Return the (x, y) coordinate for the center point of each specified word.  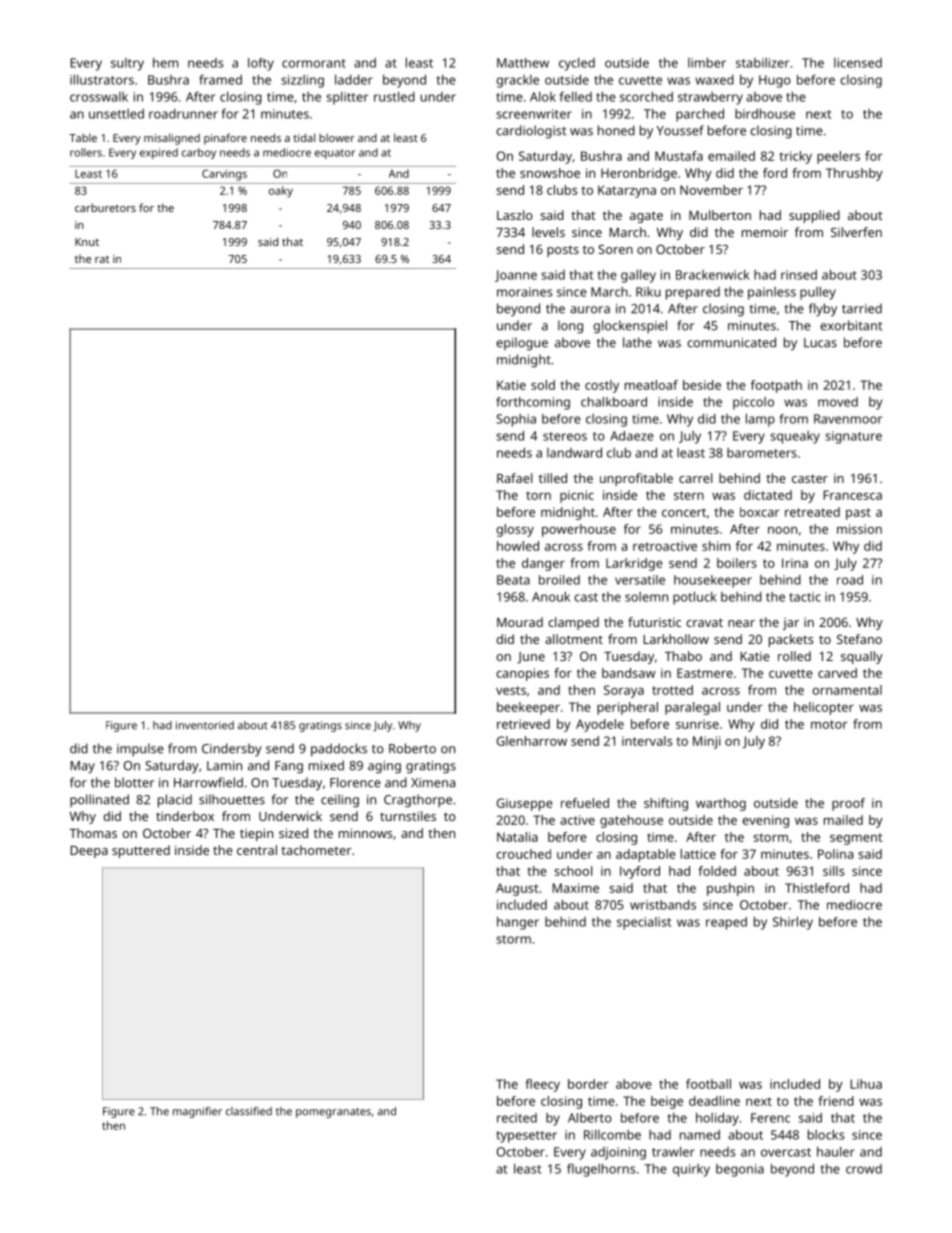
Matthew (523, 63)
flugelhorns (601, 1170)
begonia (740, 1170)
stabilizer (762, 63)
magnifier (197, 1112)
